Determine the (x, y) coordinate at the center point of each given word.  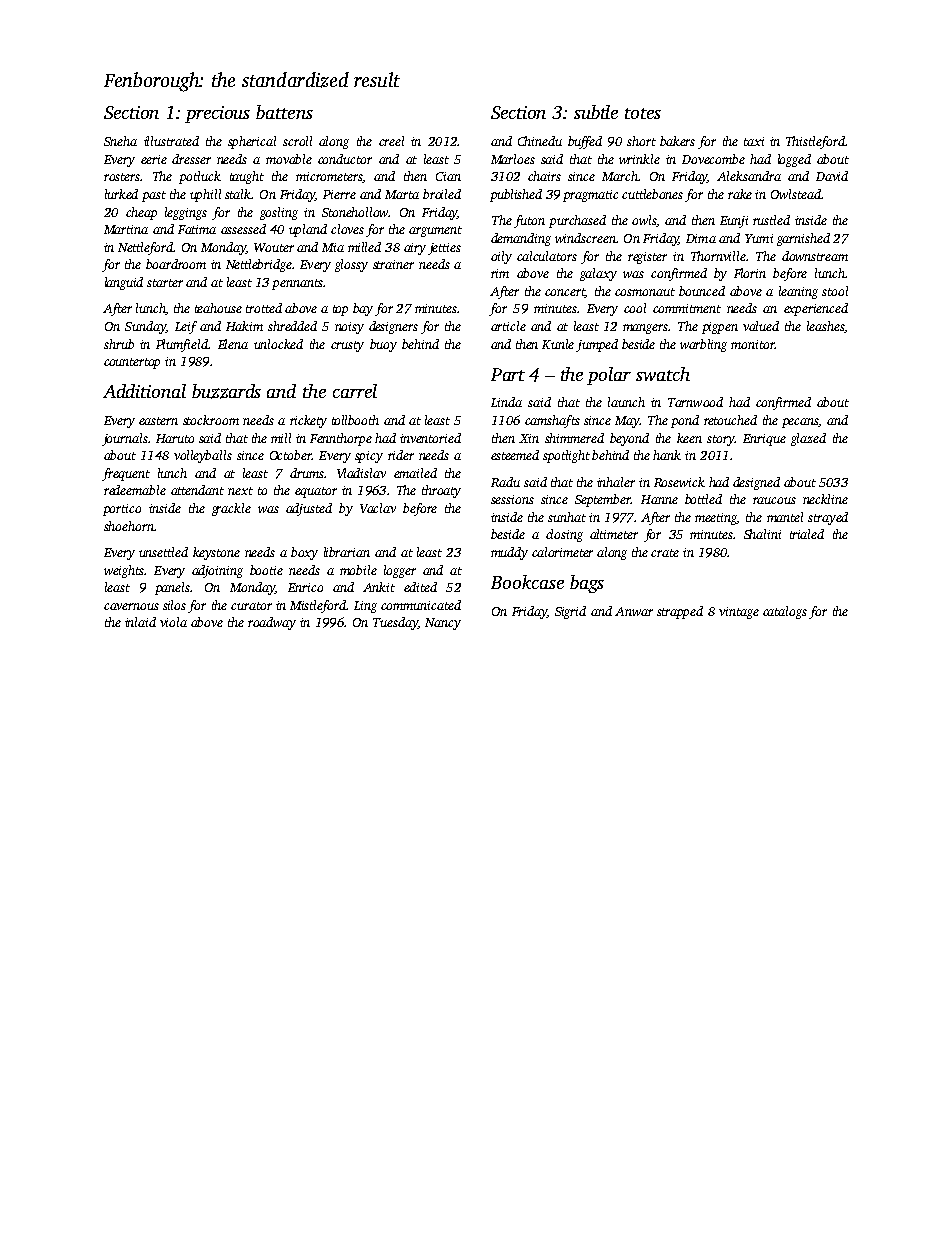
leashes (825, 326)
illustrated (171, 141)
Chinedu (540, 141)
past (154, 196)
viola (173, 622)
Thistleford (815, 142)
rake (740, 194)
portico (122, 510)
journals (125, 439)
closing (564, 535)
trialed (807, 534)
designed (756, 483)
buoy (383, 345)
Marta (402, 194)
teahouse (218, 308)
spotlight (566, 456)
